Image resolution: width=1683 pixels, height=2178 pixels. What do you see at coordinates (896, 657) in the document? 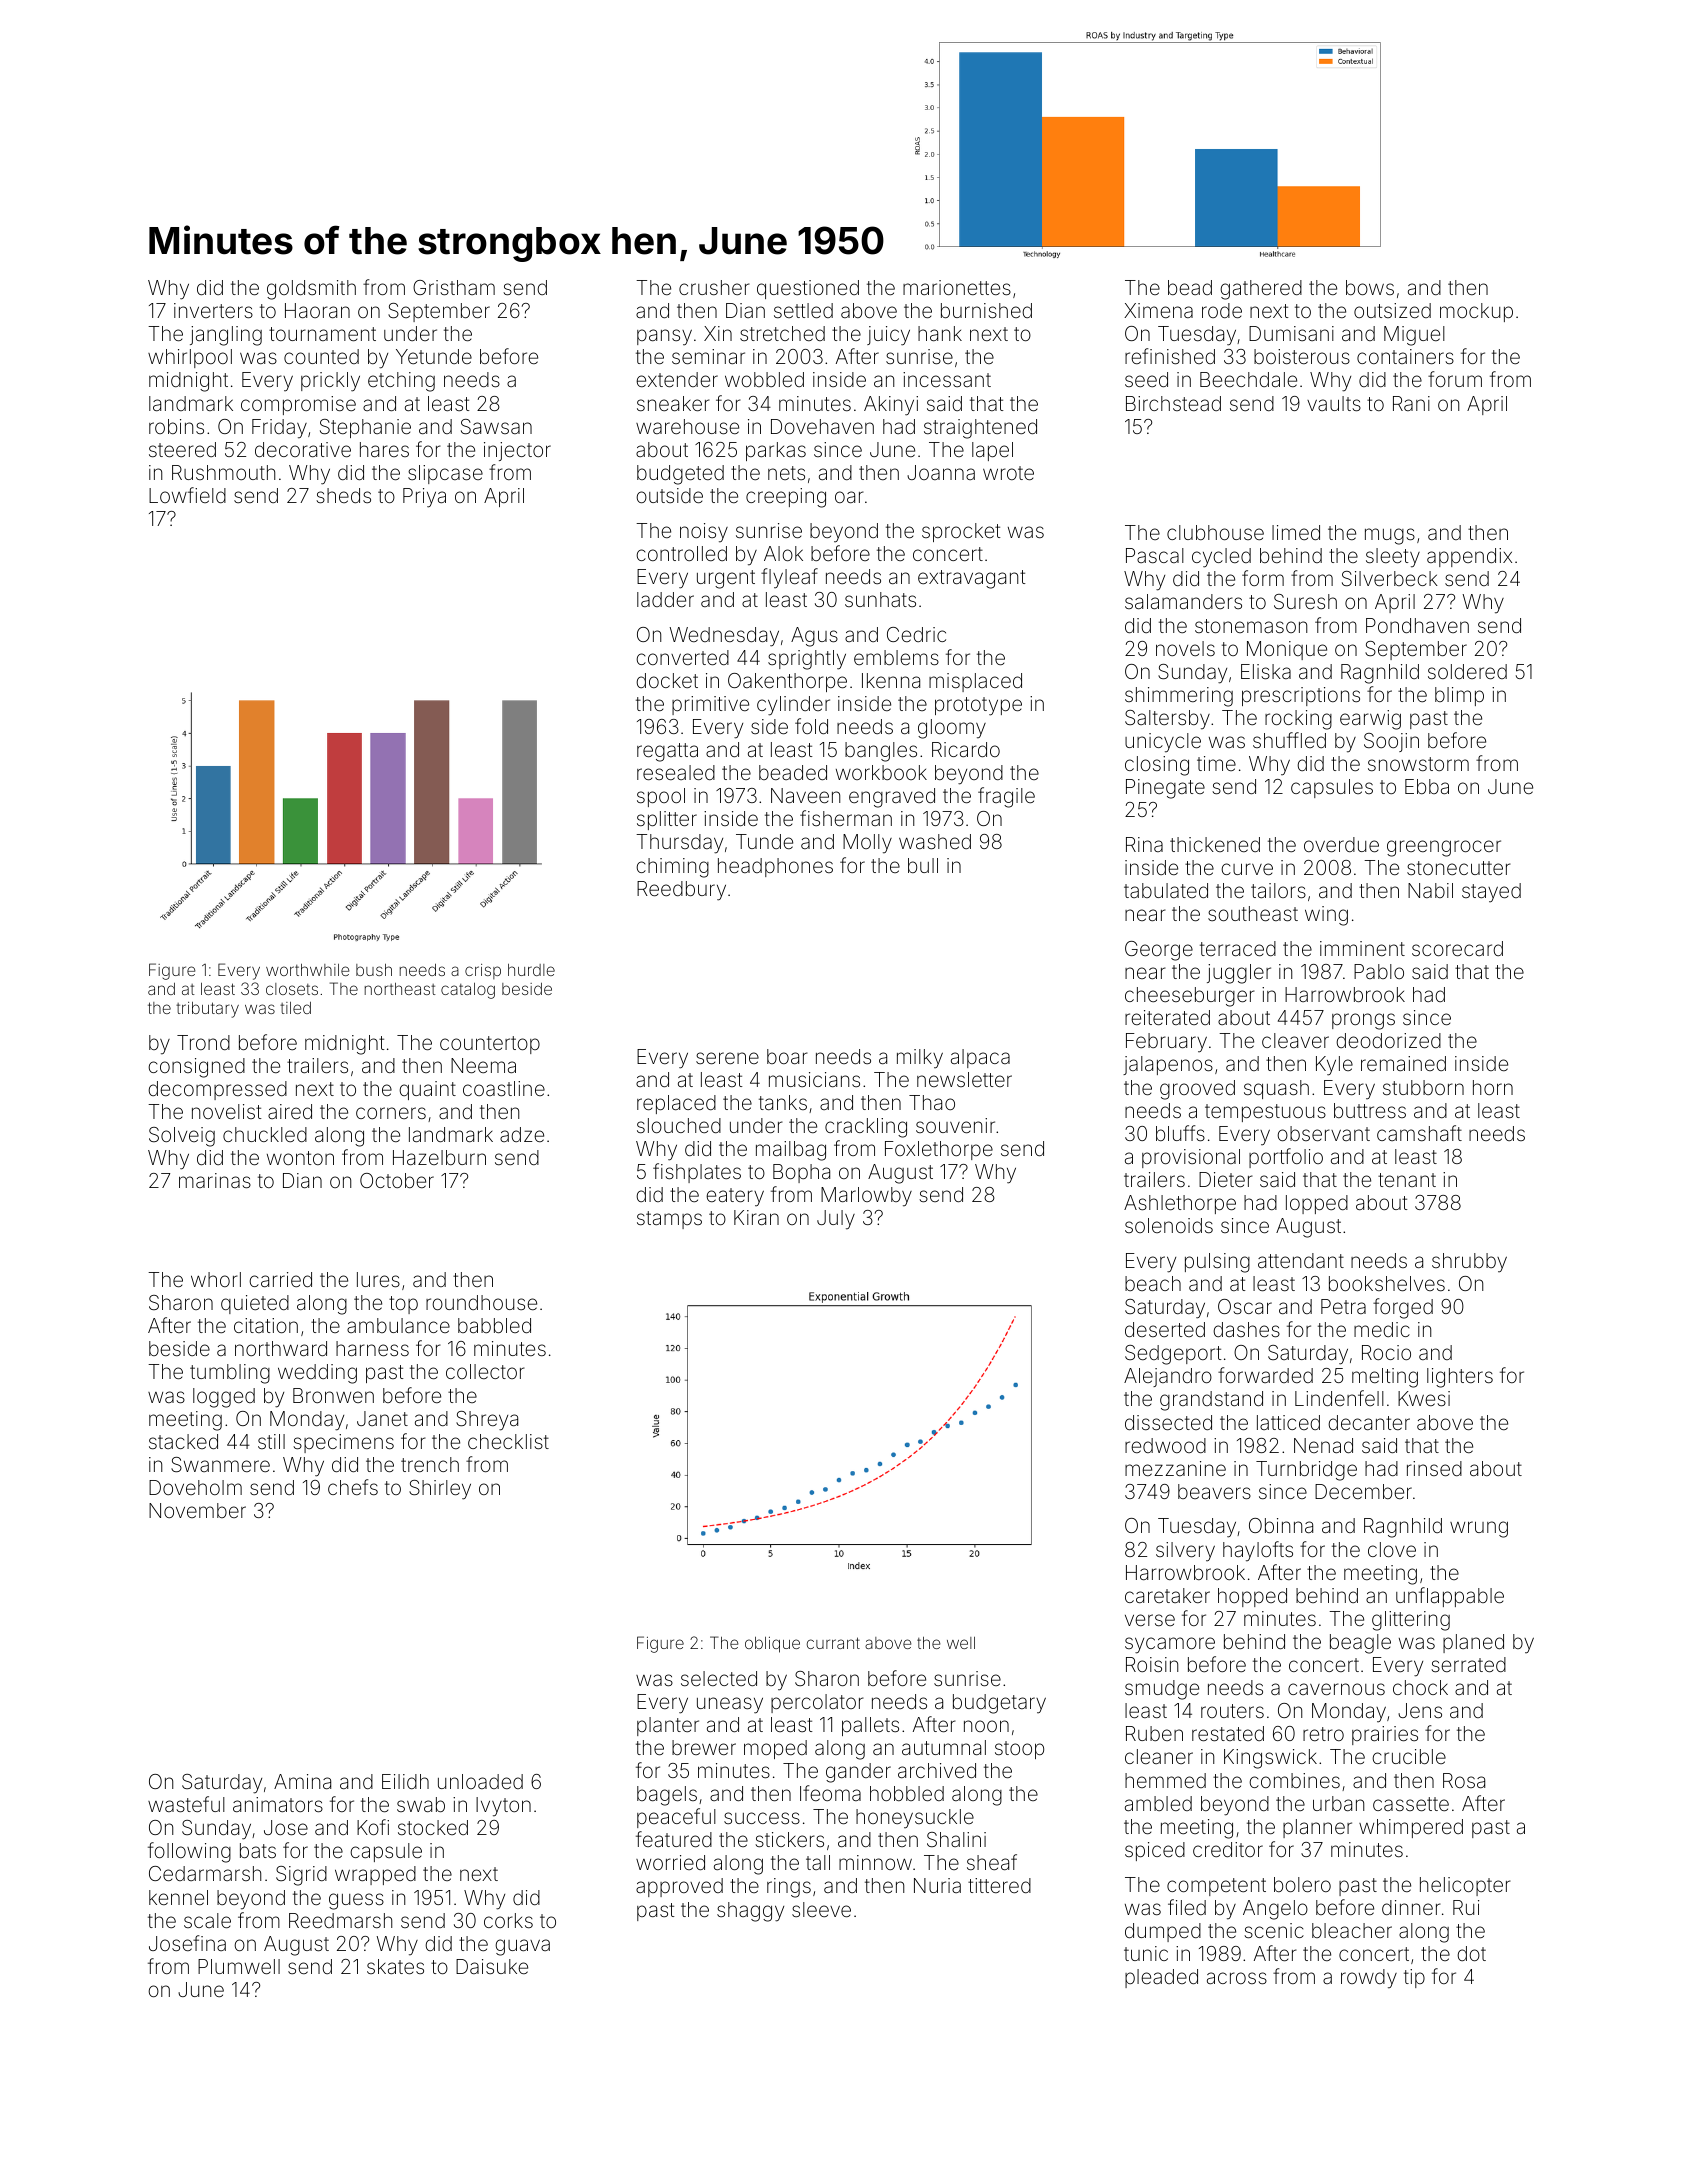
I see `emblems` at bounding box center [896, 657].
